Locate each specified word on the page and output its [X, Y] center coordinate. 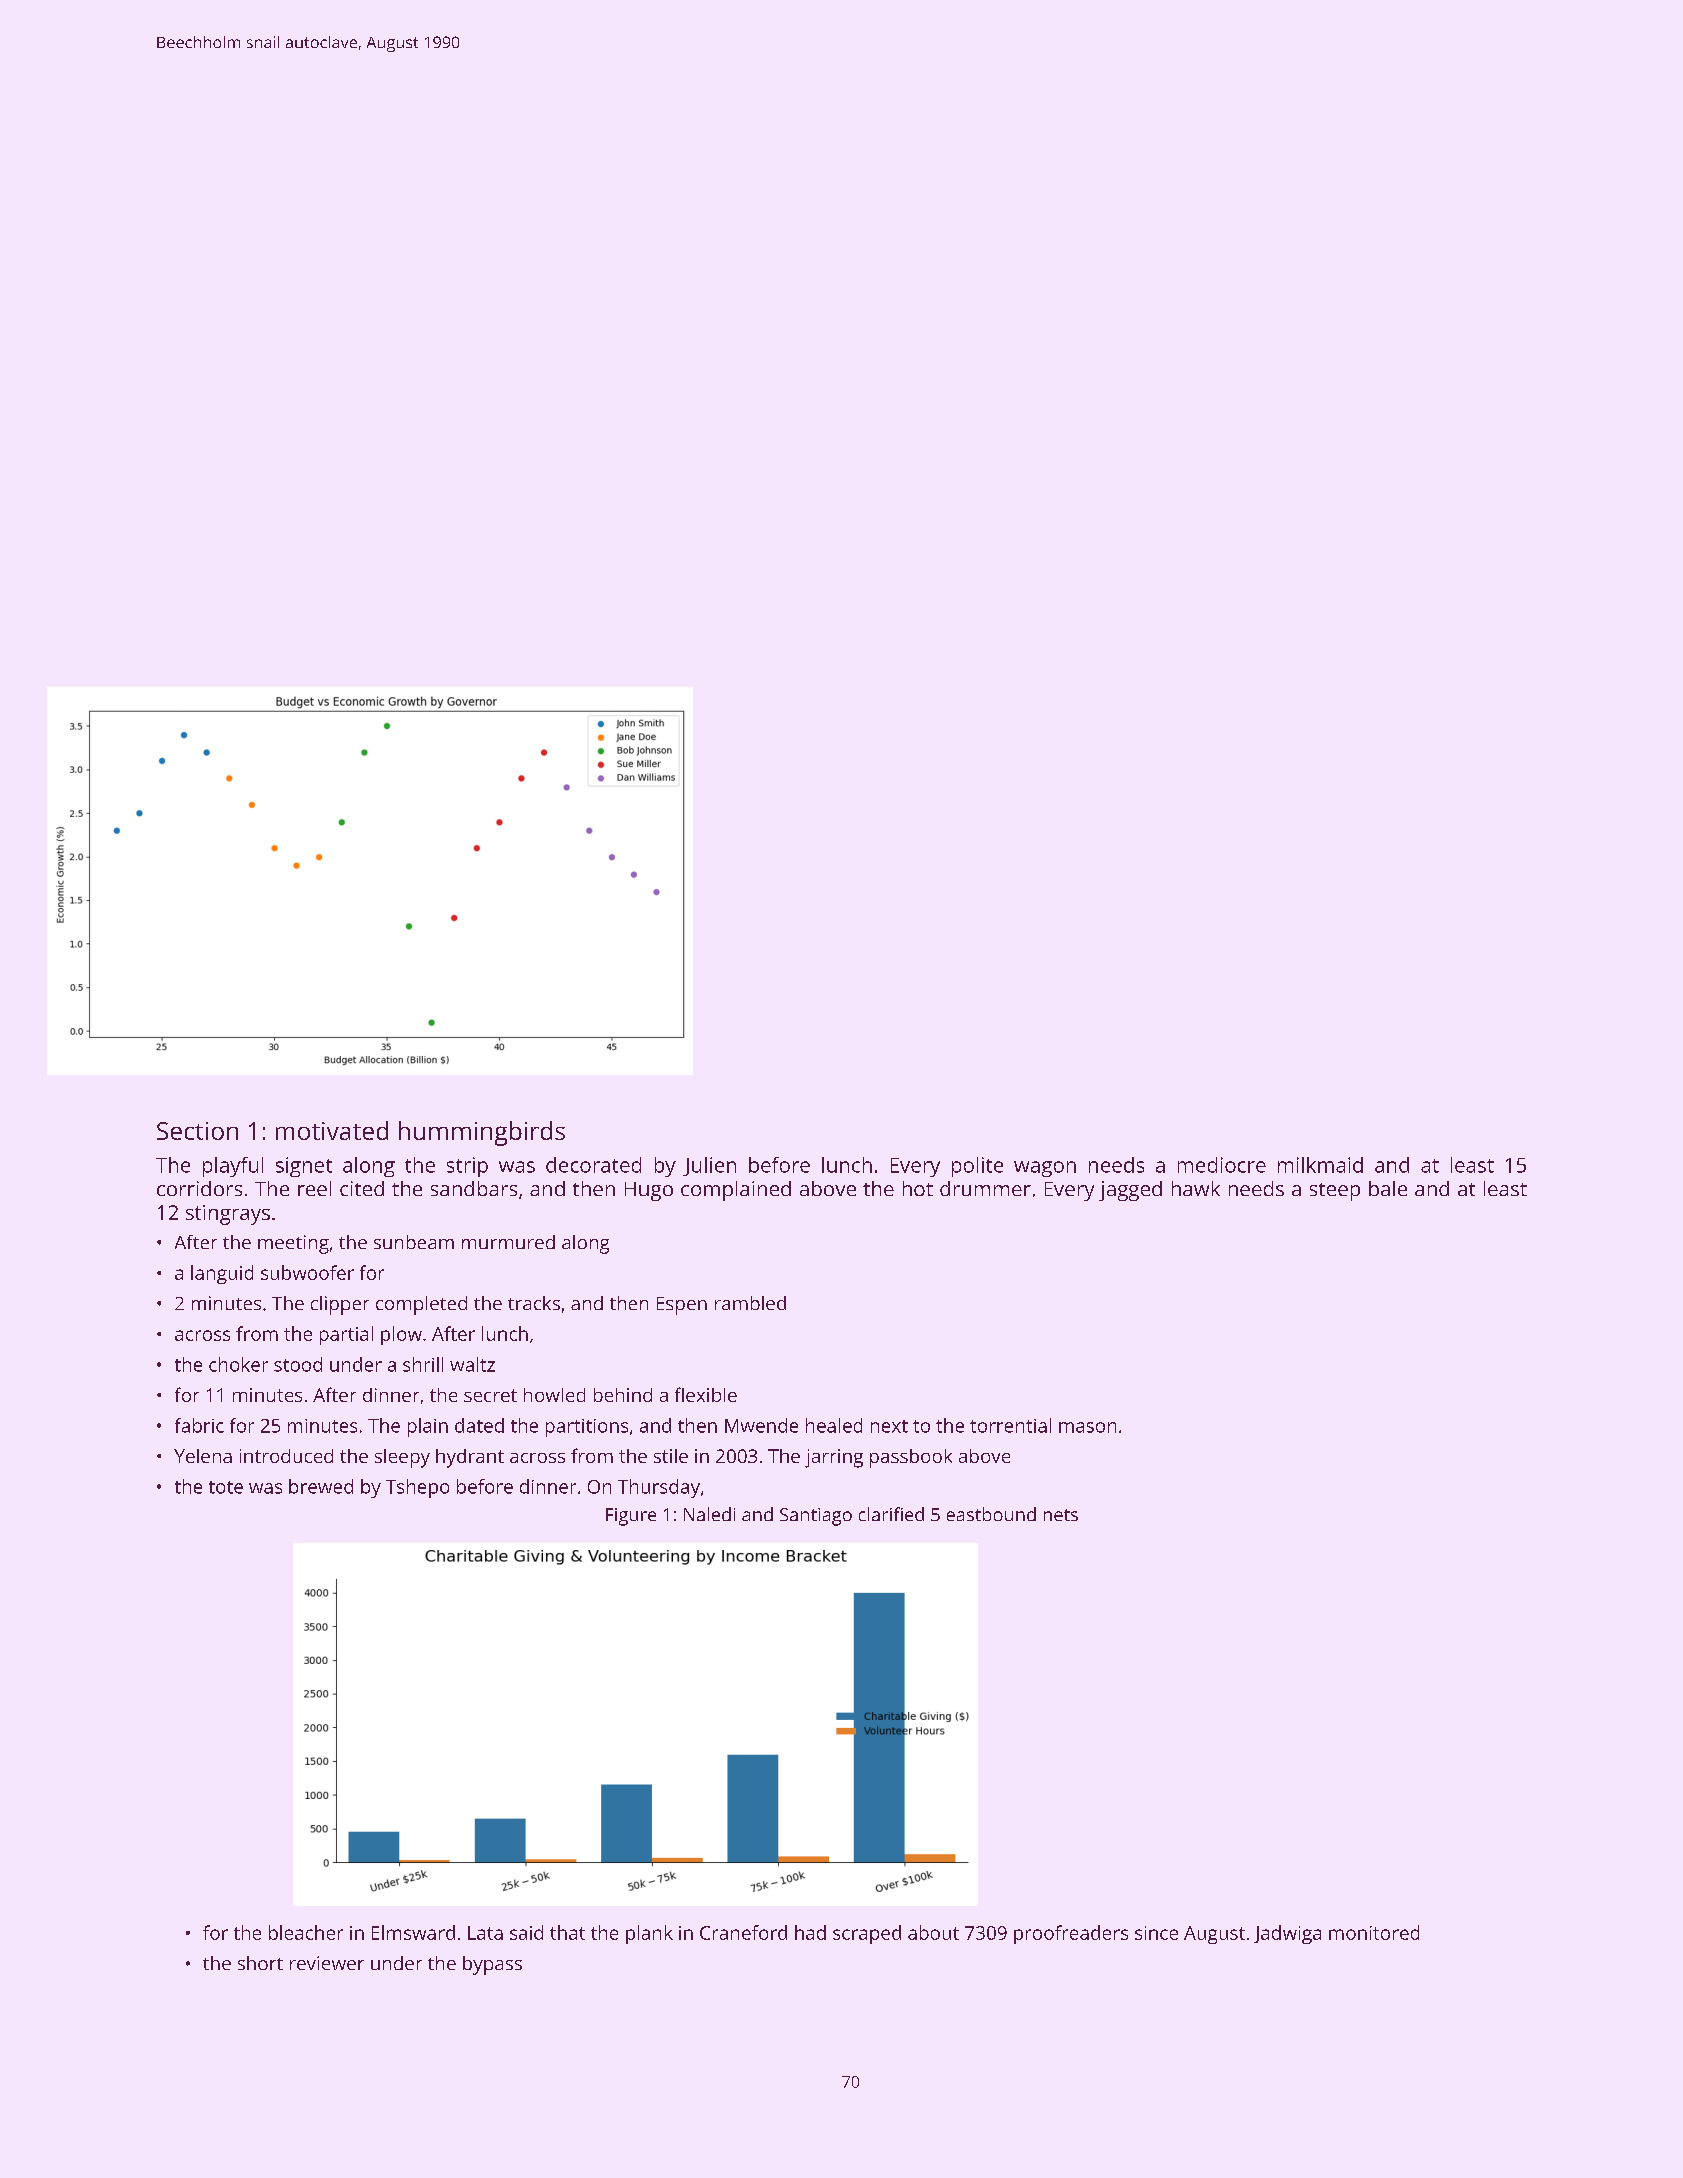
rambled [750, 1303]
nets [1061, 1515]
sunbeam [414, 1242]
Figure [631, 1517]
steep [1335, 1192]
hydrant [470, 1458]
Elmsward [413, 1932]
